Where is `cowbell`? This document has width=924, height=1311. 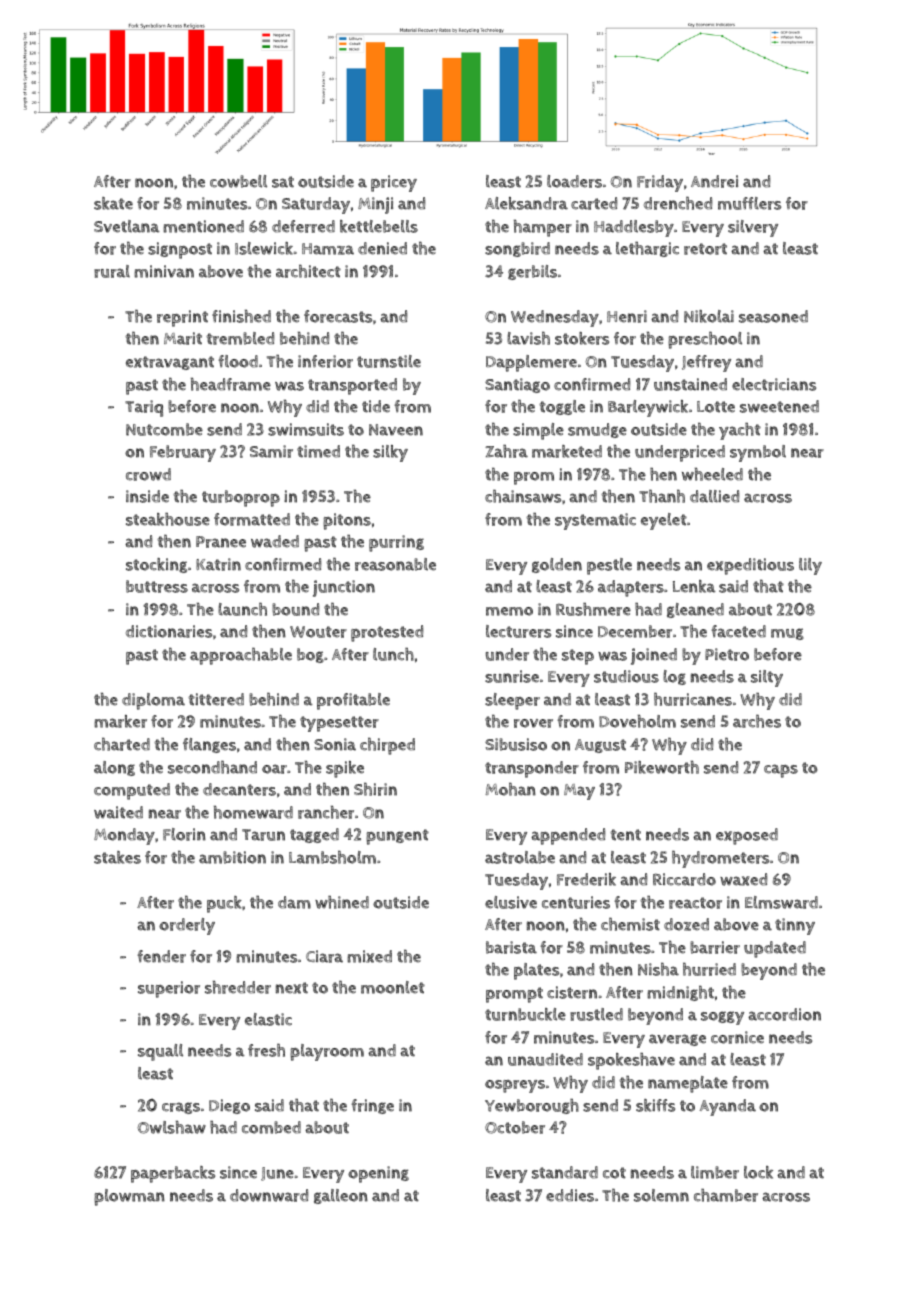
cowbell is located at coordinates (238, 181).
